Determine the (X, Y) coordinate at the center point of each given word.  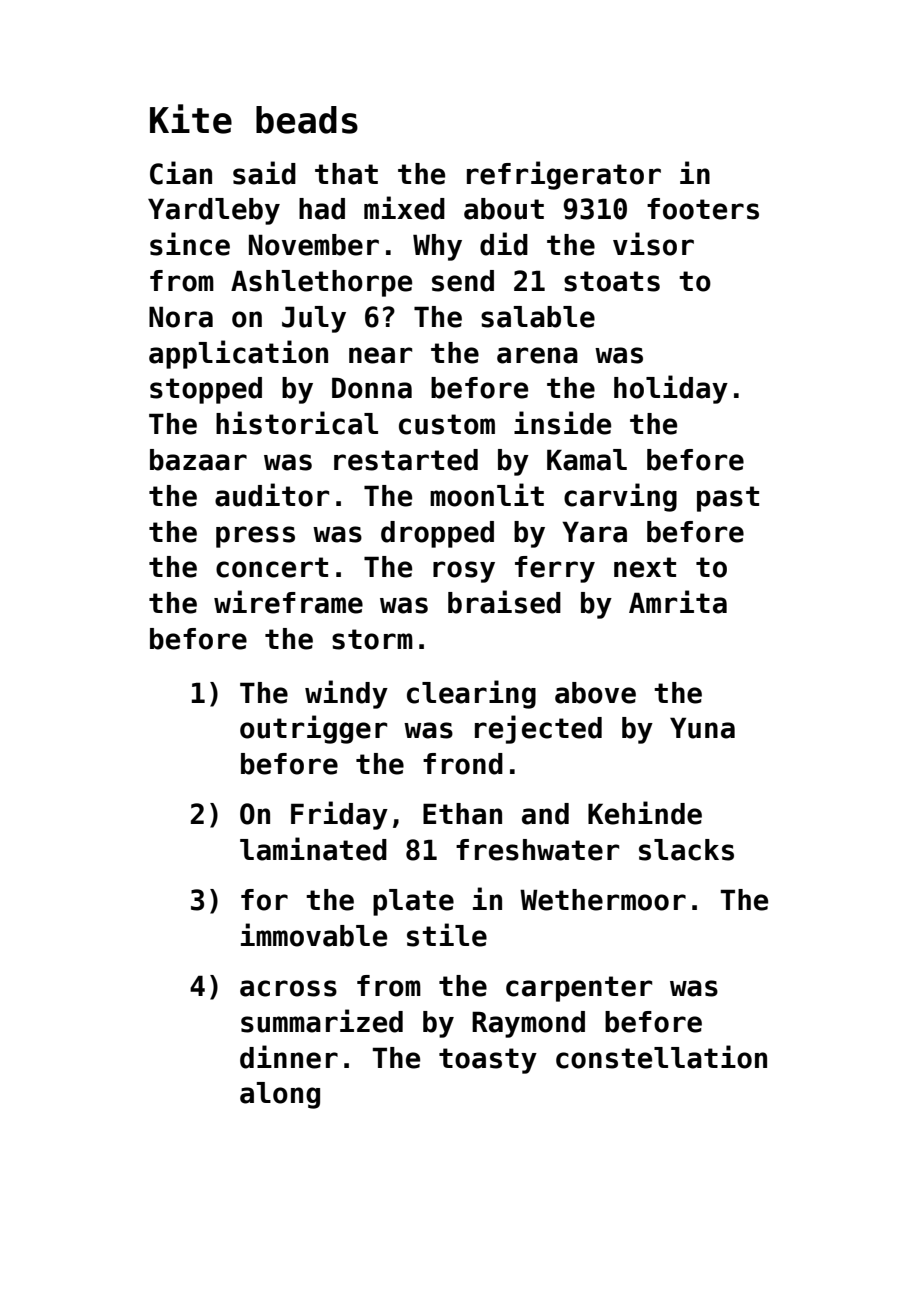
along (280, 1095)
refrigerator (564, 175)
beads (307, 120)
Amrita (678, 602)
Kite (191, 119)
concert (272, 567)
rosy (464, 572)
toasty (488, 1061)
